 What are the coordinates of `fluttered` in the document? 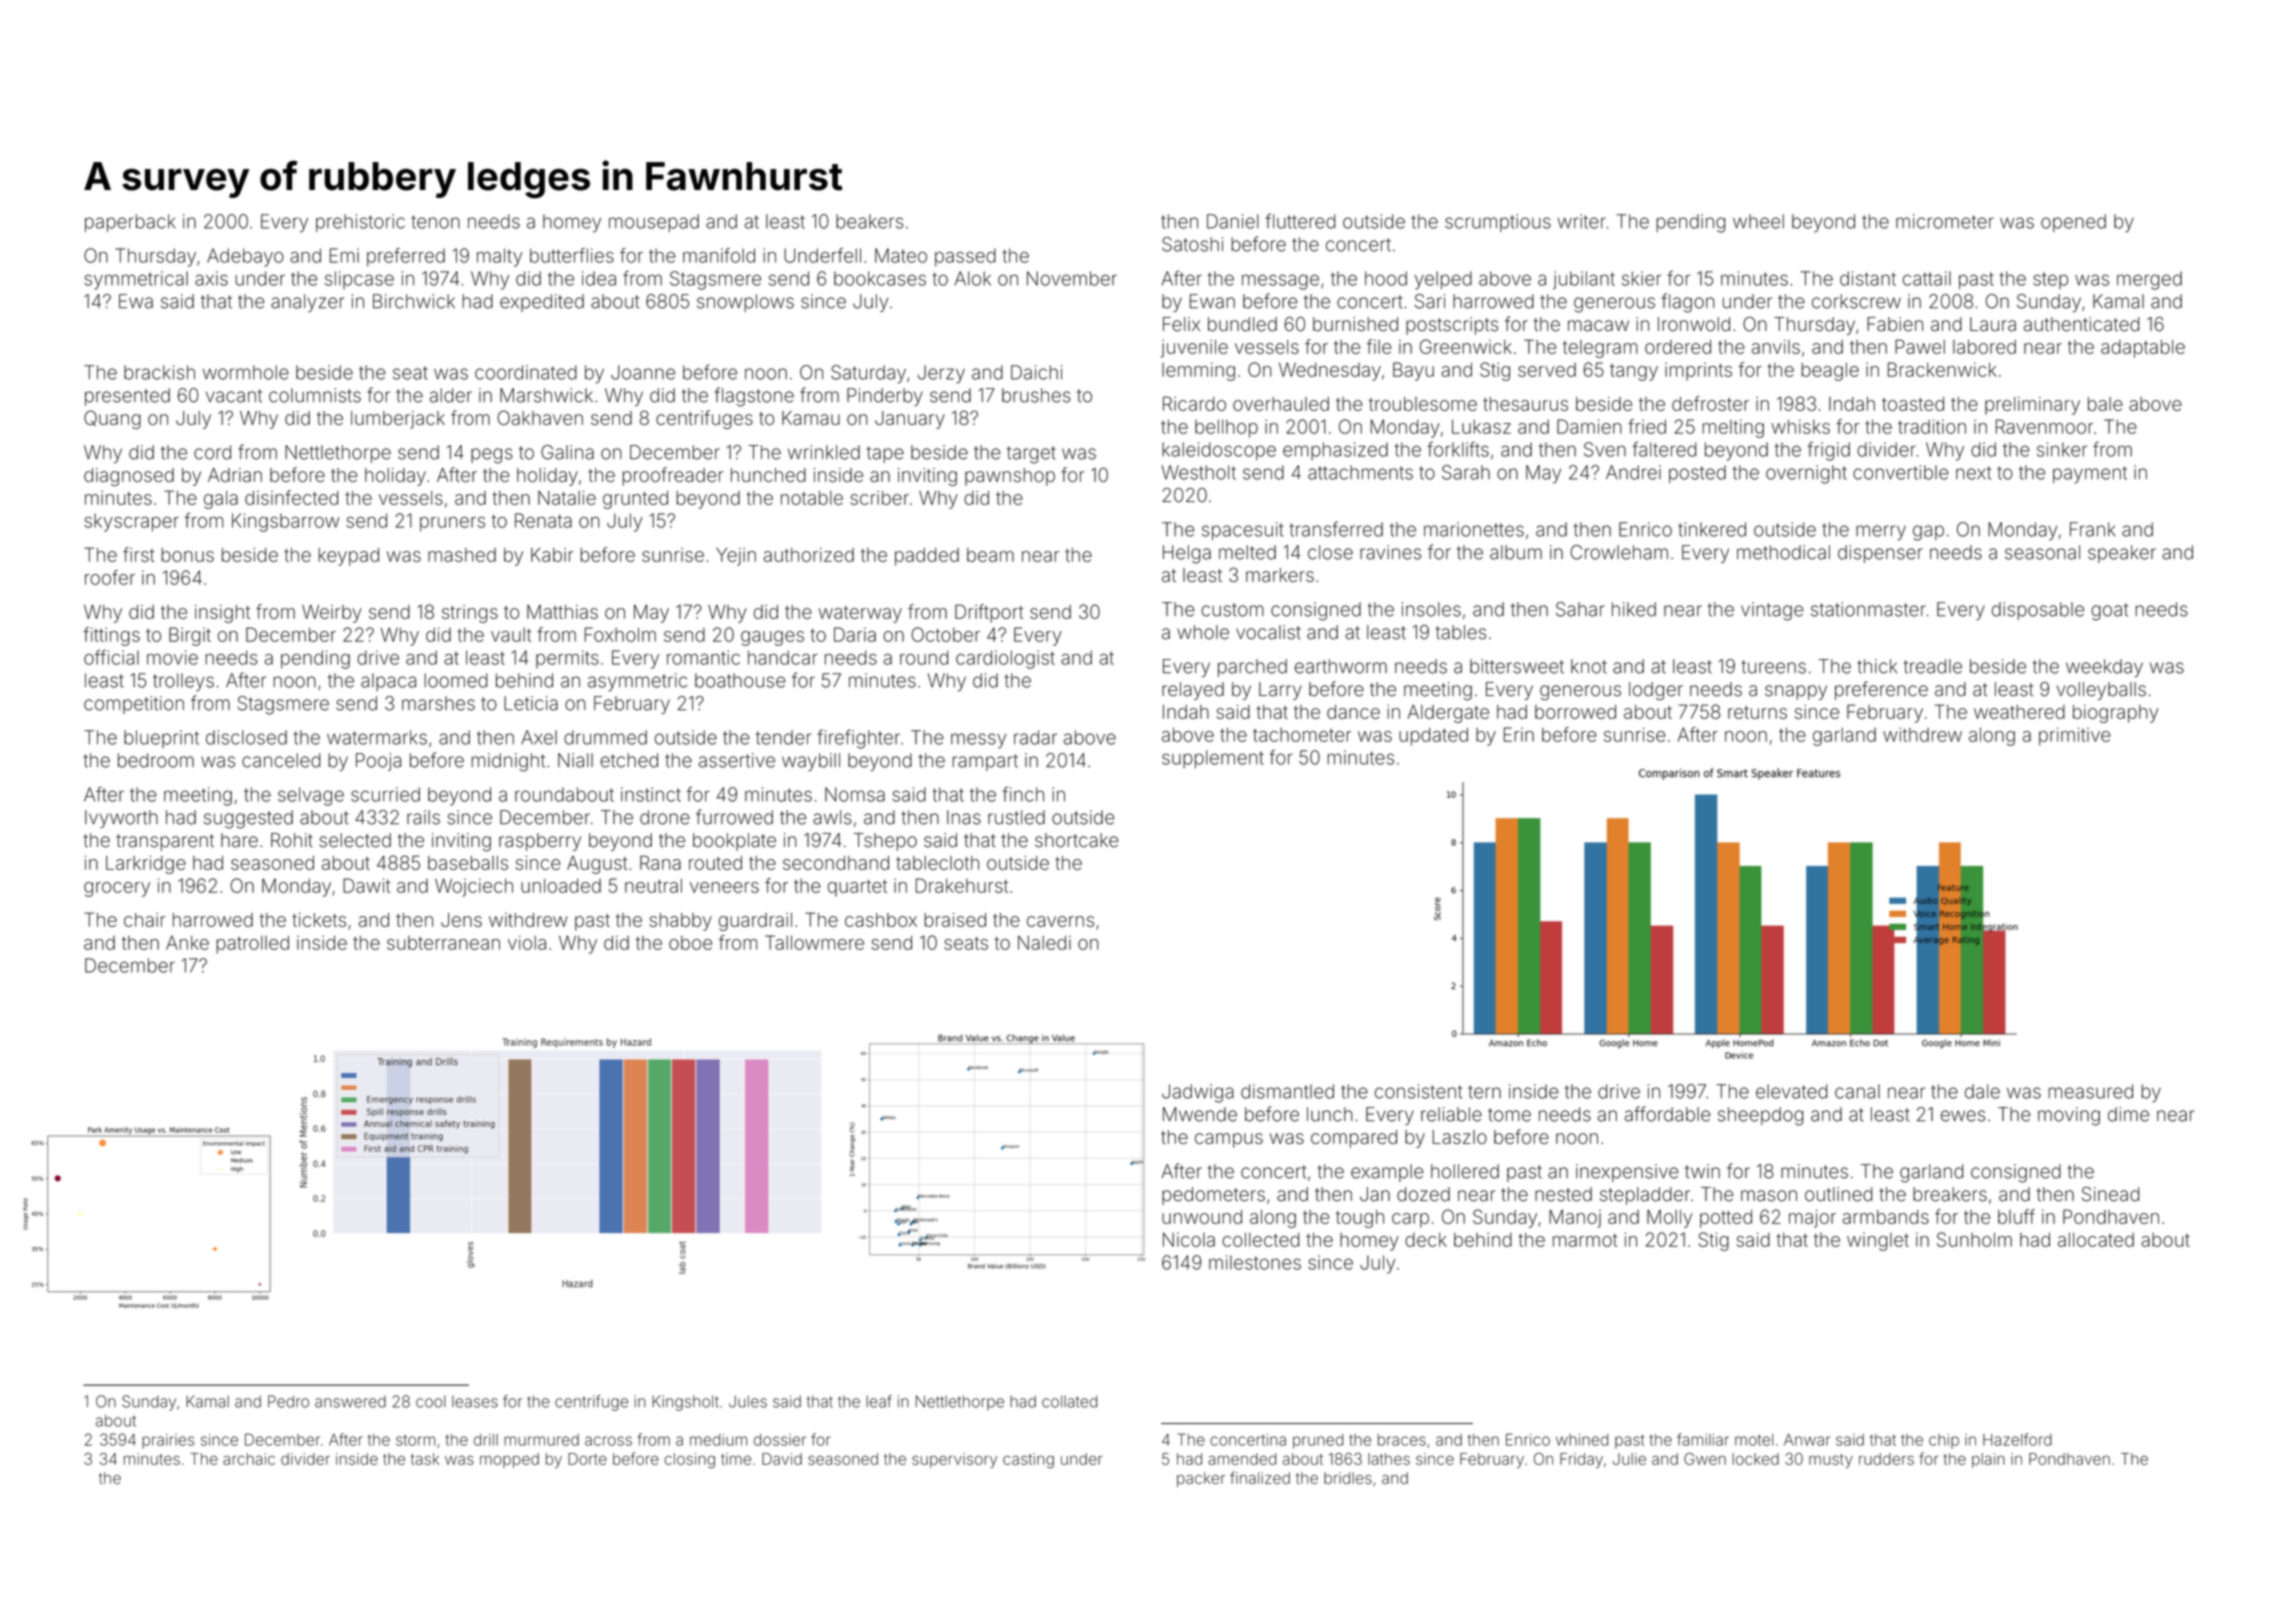 It's located at (1300, 221).
